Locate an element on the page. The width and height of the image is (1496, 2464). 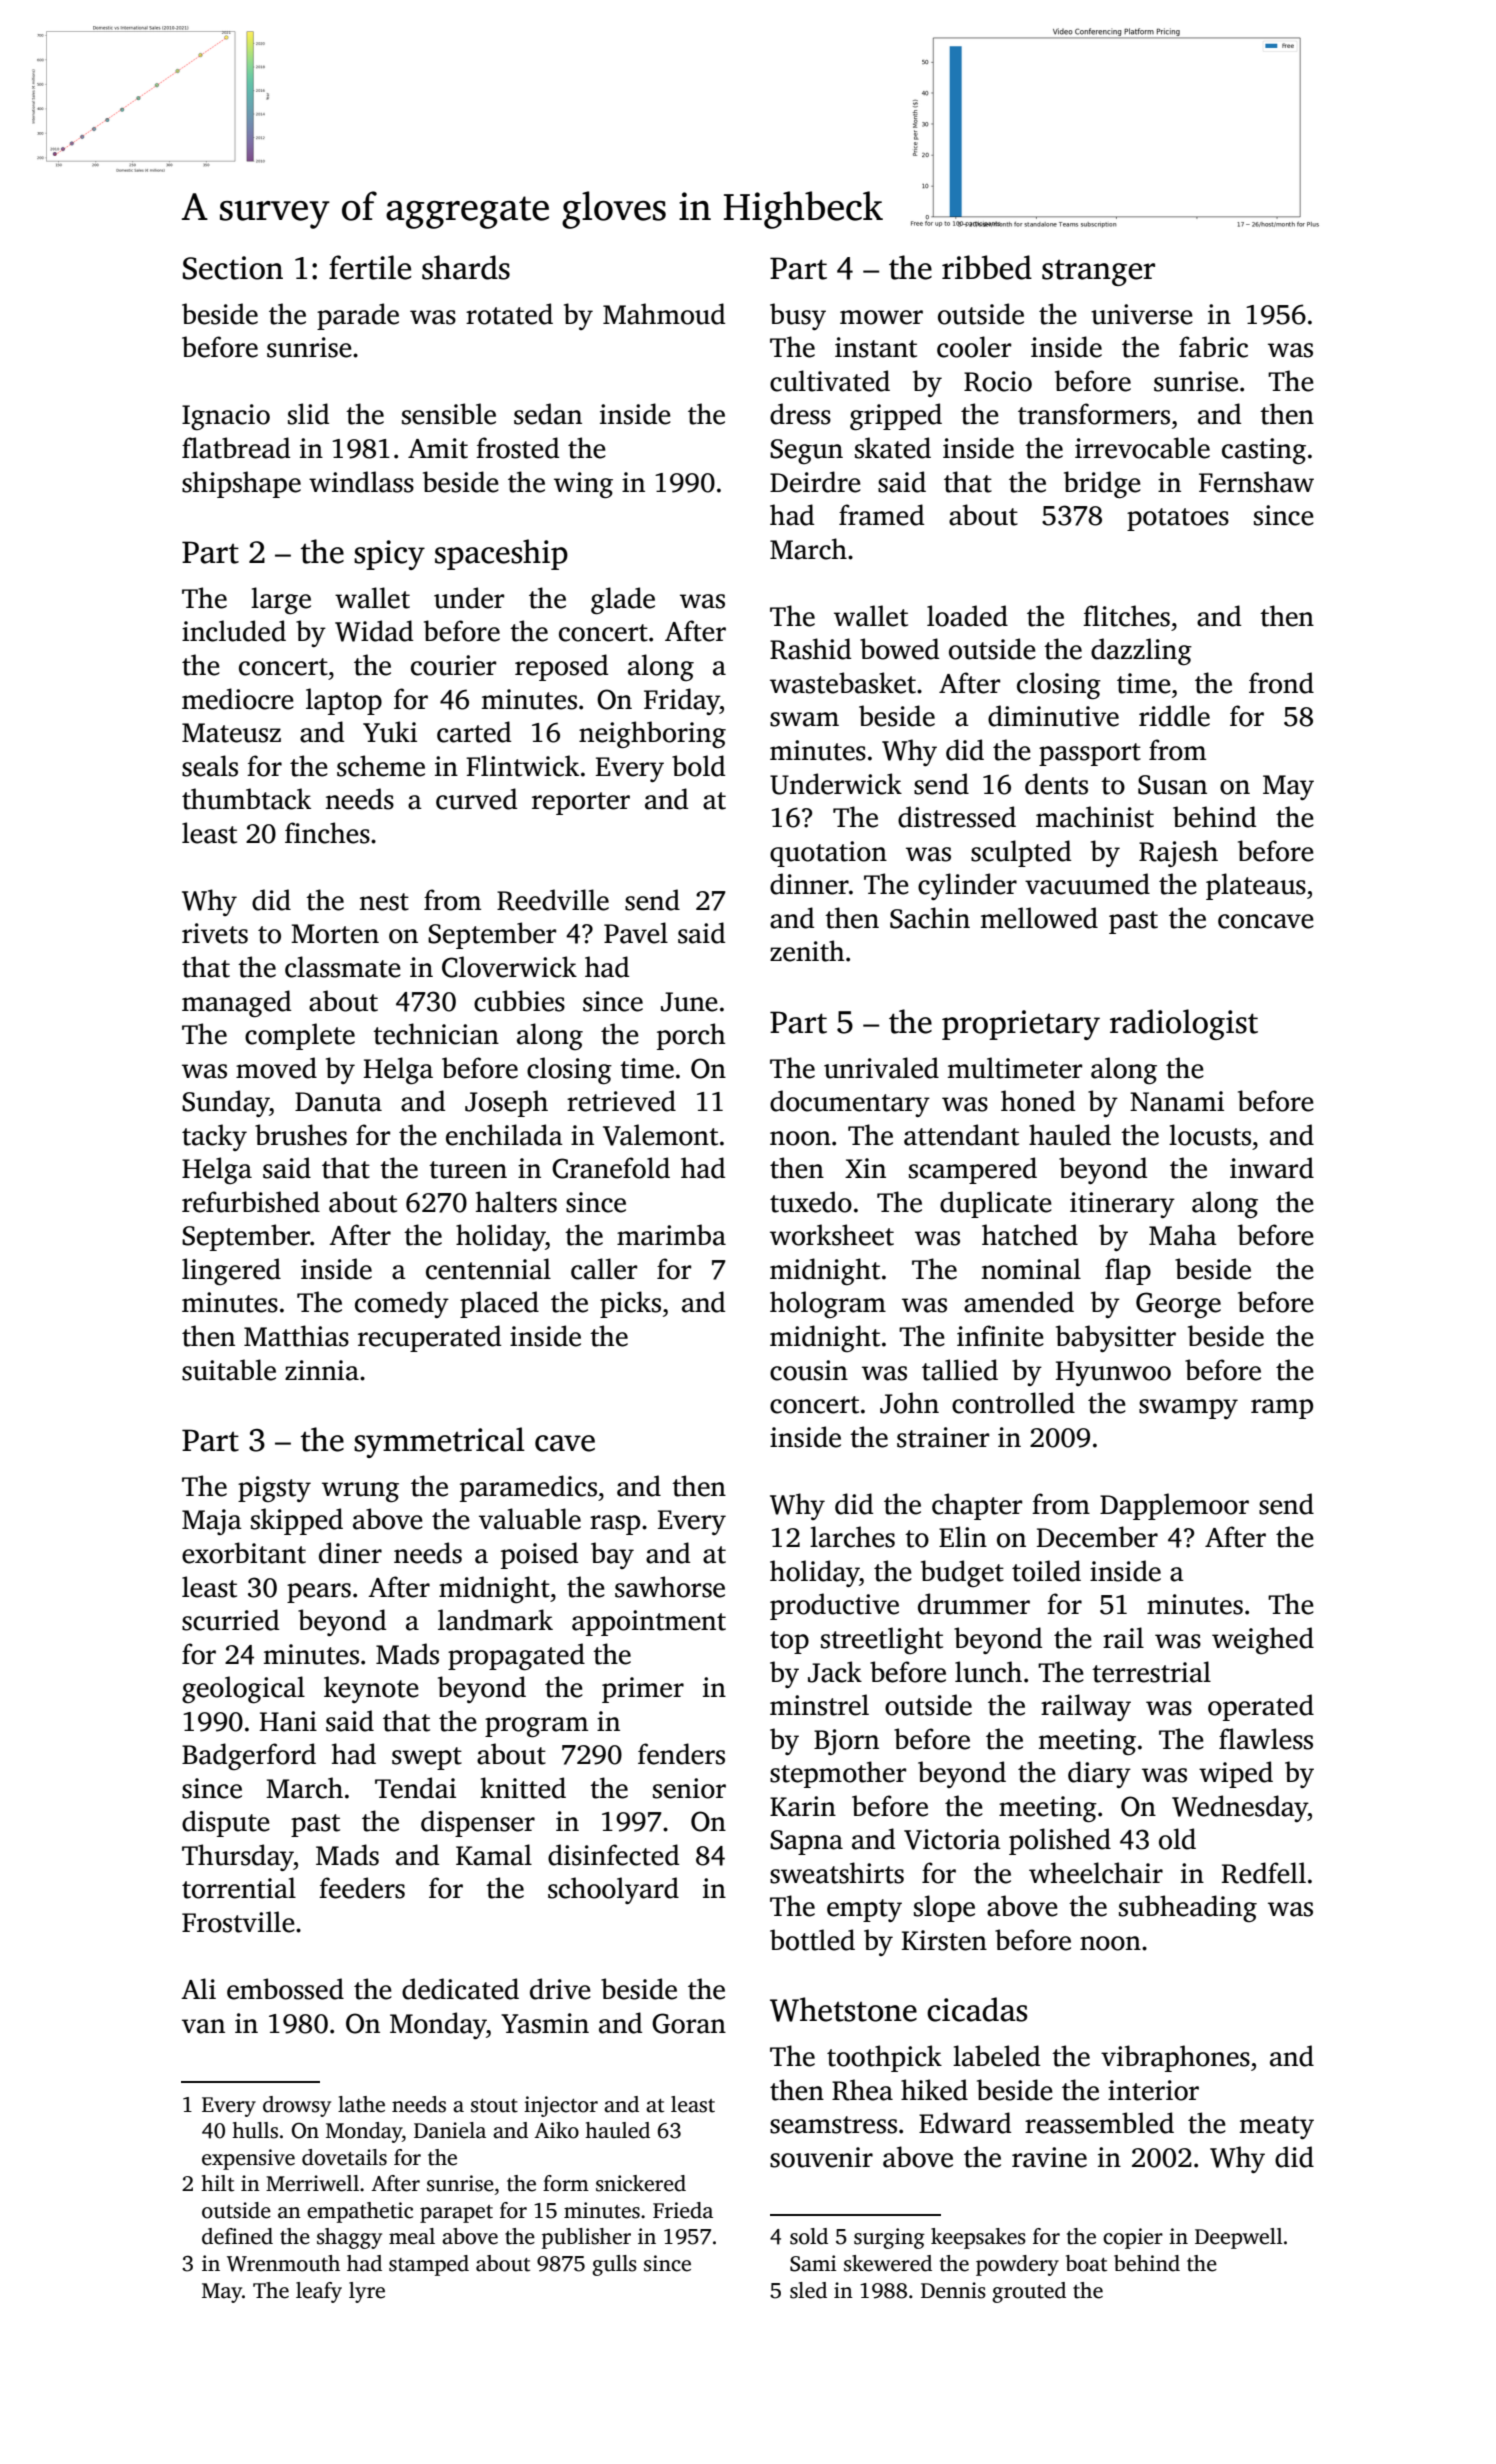
Ignacio is located at coordinates (226, 417).
